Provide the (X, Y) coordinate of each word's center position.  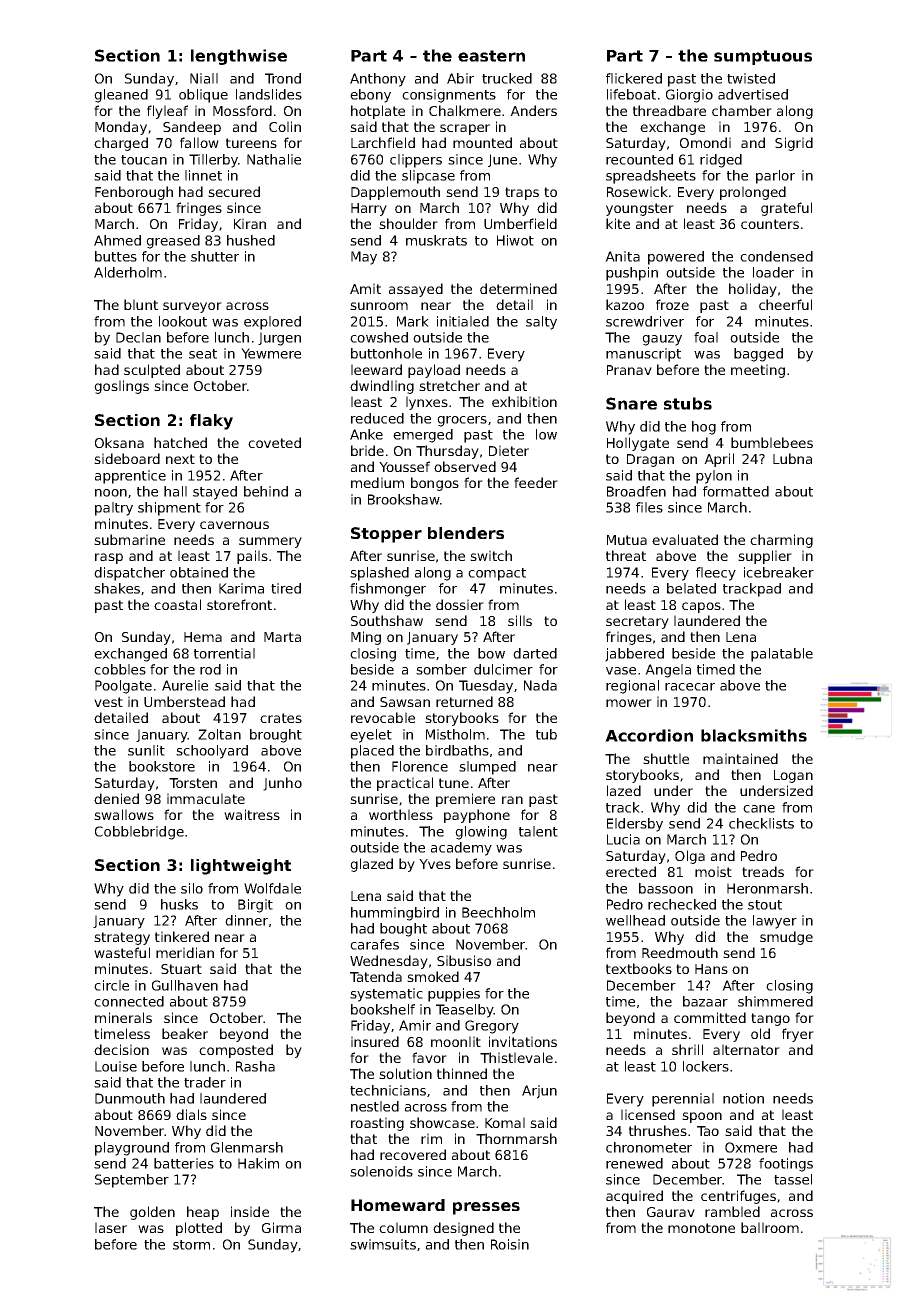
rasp (109, 558)
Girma (281, 1227)
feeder (536, 482)
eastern (491, 56)
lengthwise (239, 57)
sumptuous (763, 57)
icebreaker (779, 572)
